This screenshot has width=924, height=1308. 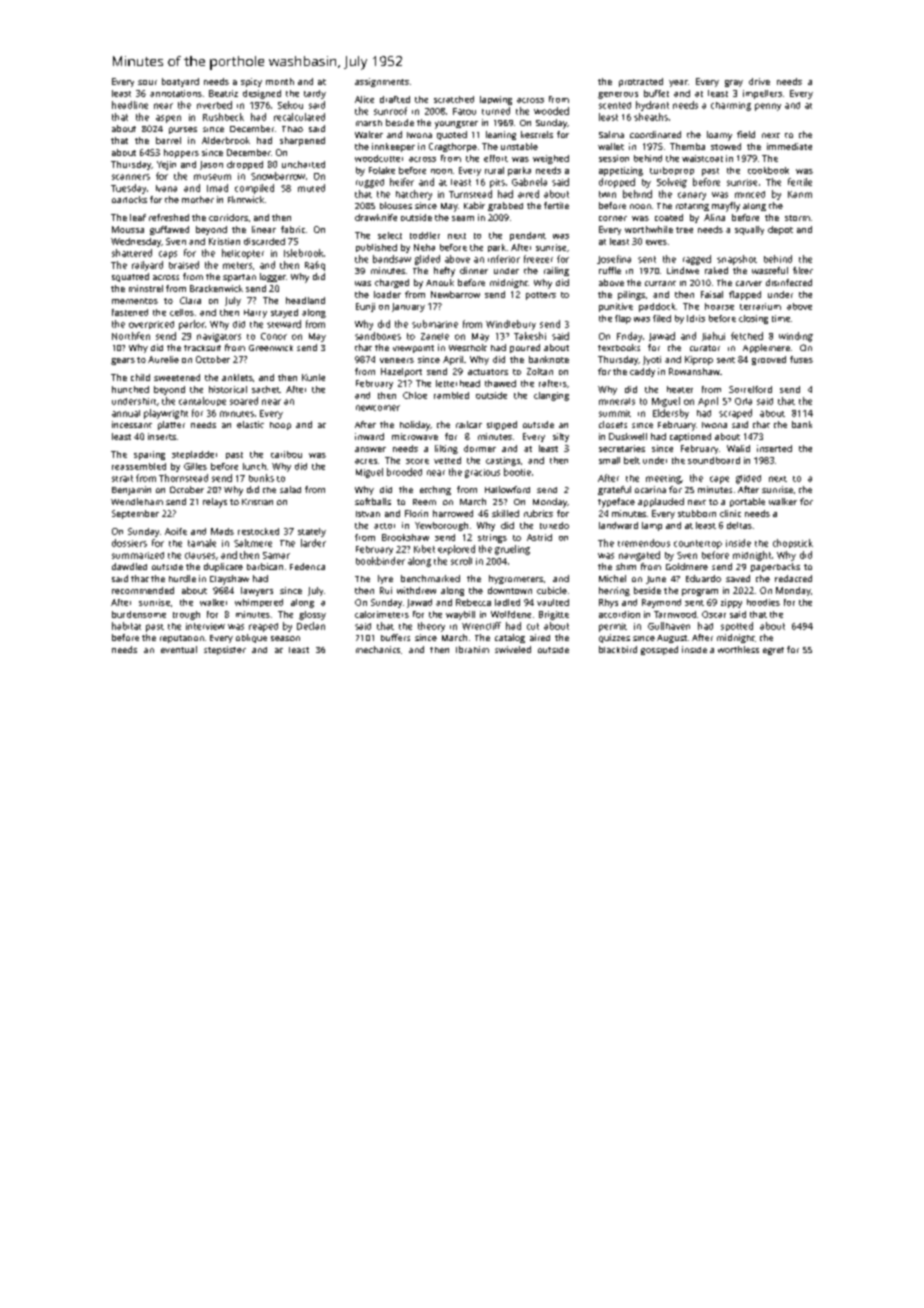 I want to click on Anouk, so click(x=440, y=282).
